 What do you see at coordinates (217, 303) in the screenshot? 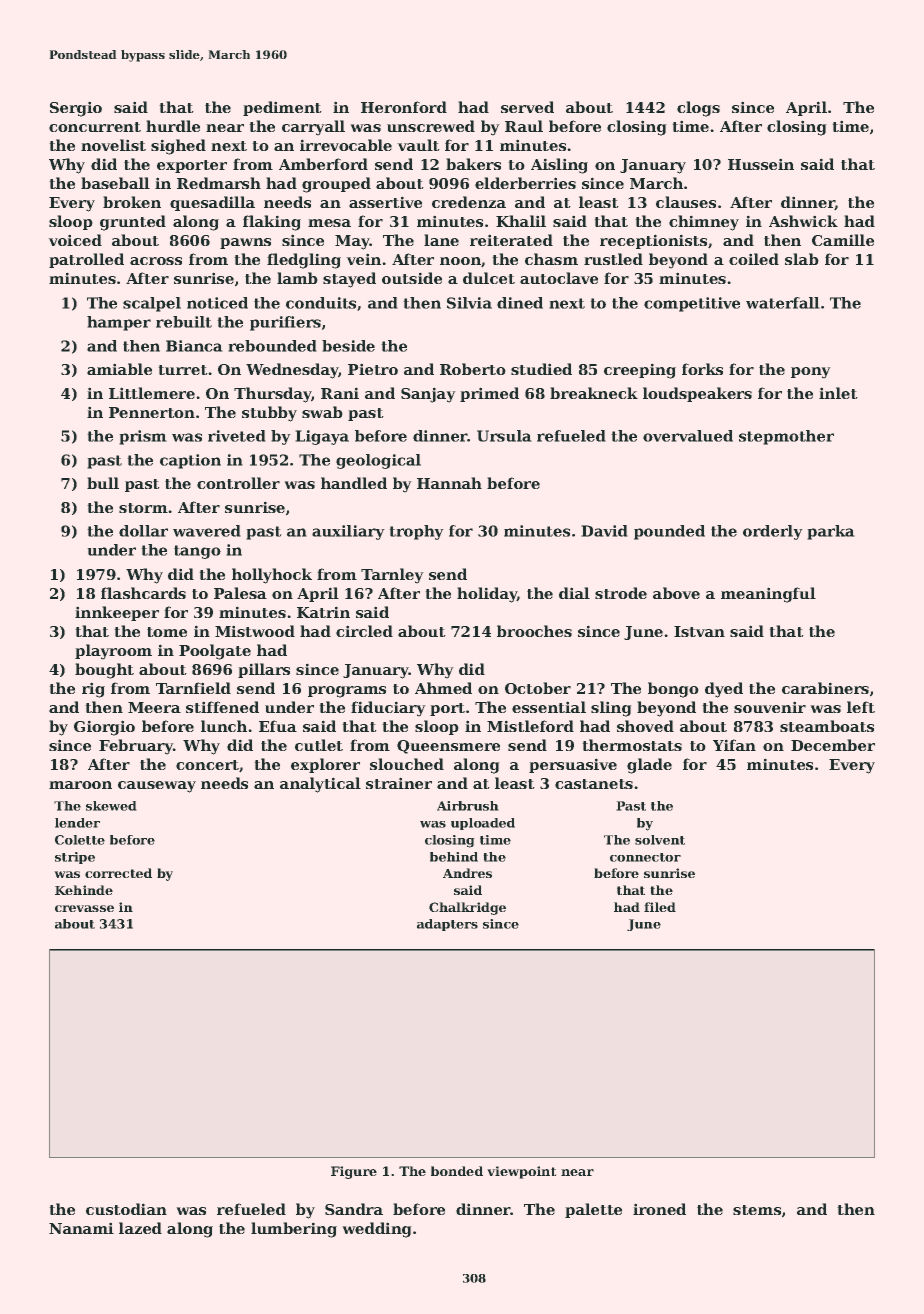
I see `noticed` at bounding box center [217, 303].
